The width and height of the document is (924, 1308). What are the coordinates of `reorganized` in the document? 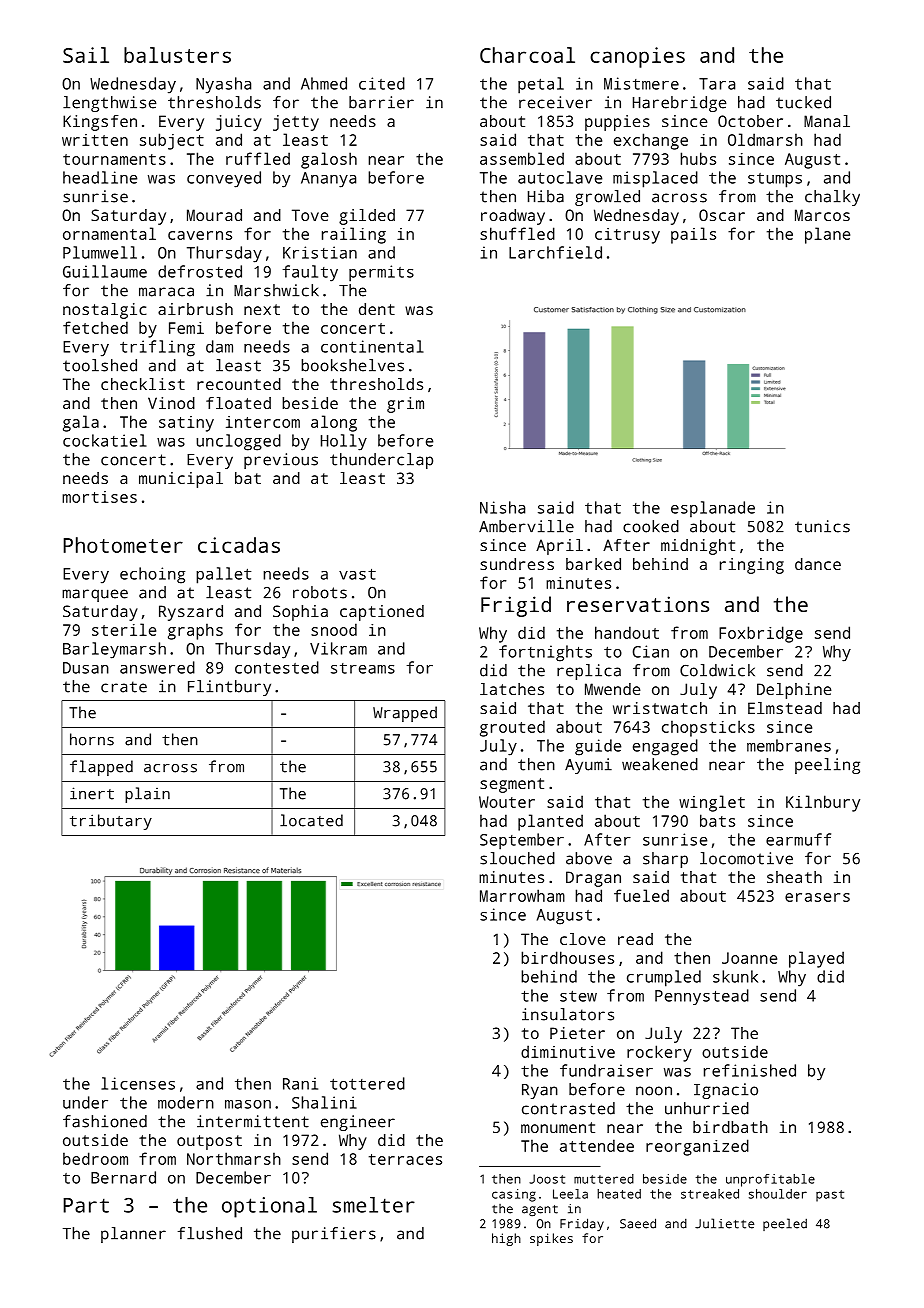 It's located at (697, 1147).
